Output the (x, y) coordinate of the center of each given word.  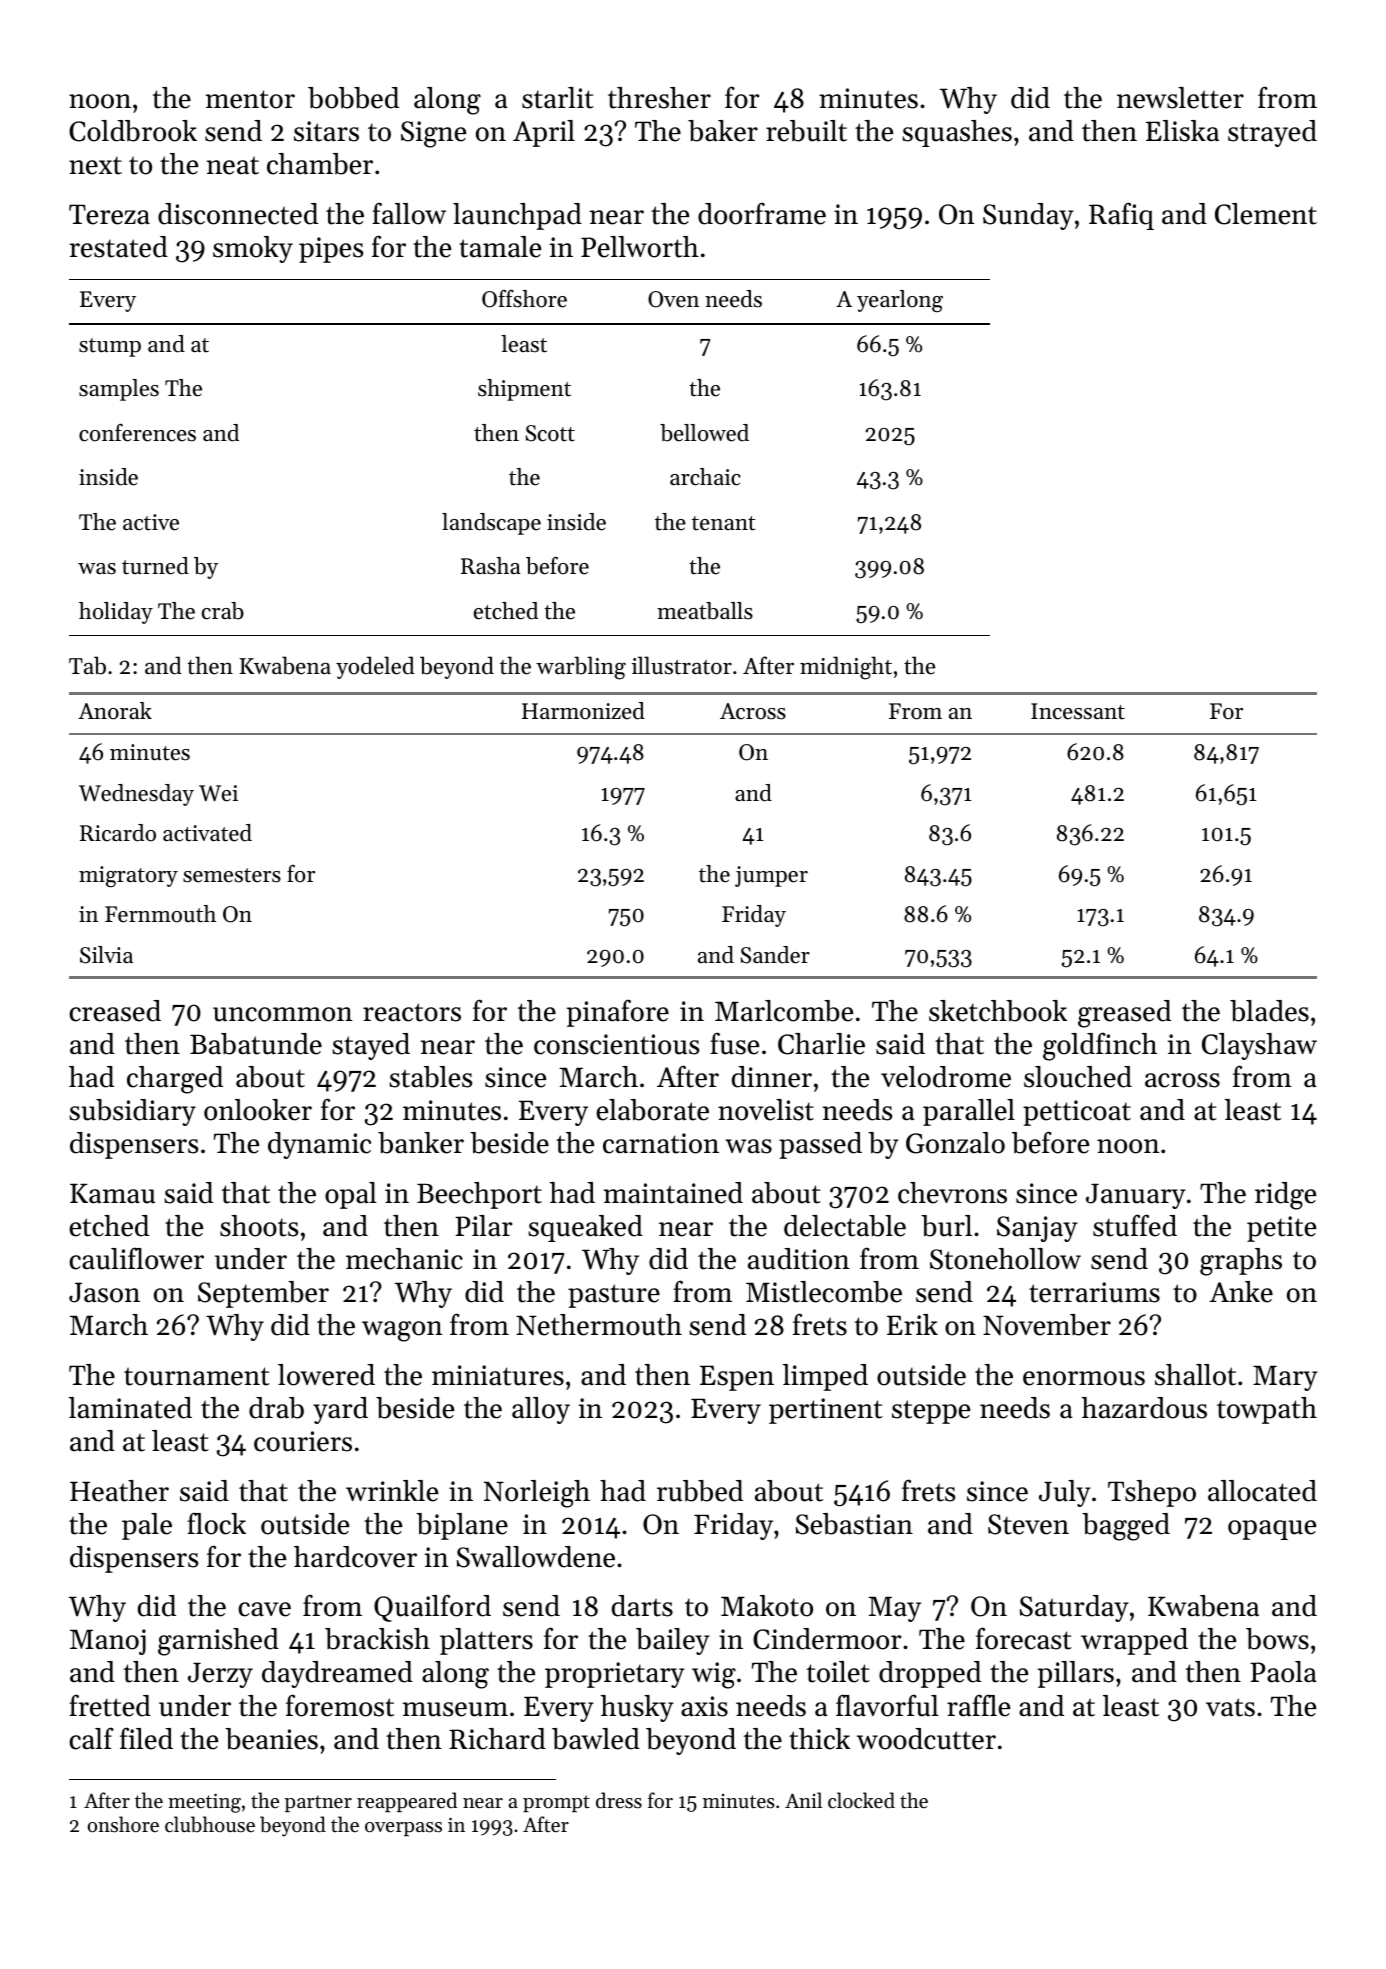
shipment (524, 390)
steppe (931, 1412)
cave (264, 1609)
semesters (232, 875)
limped (825, 1377)
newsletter (1180, 98)
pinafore (618, 1013)
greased (1124, 1014)
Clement (1266, 214)
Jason (104, 1292)
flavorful (887, 1705)
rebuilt (806, 131)
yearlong (900, 301)
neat (233, 165)
